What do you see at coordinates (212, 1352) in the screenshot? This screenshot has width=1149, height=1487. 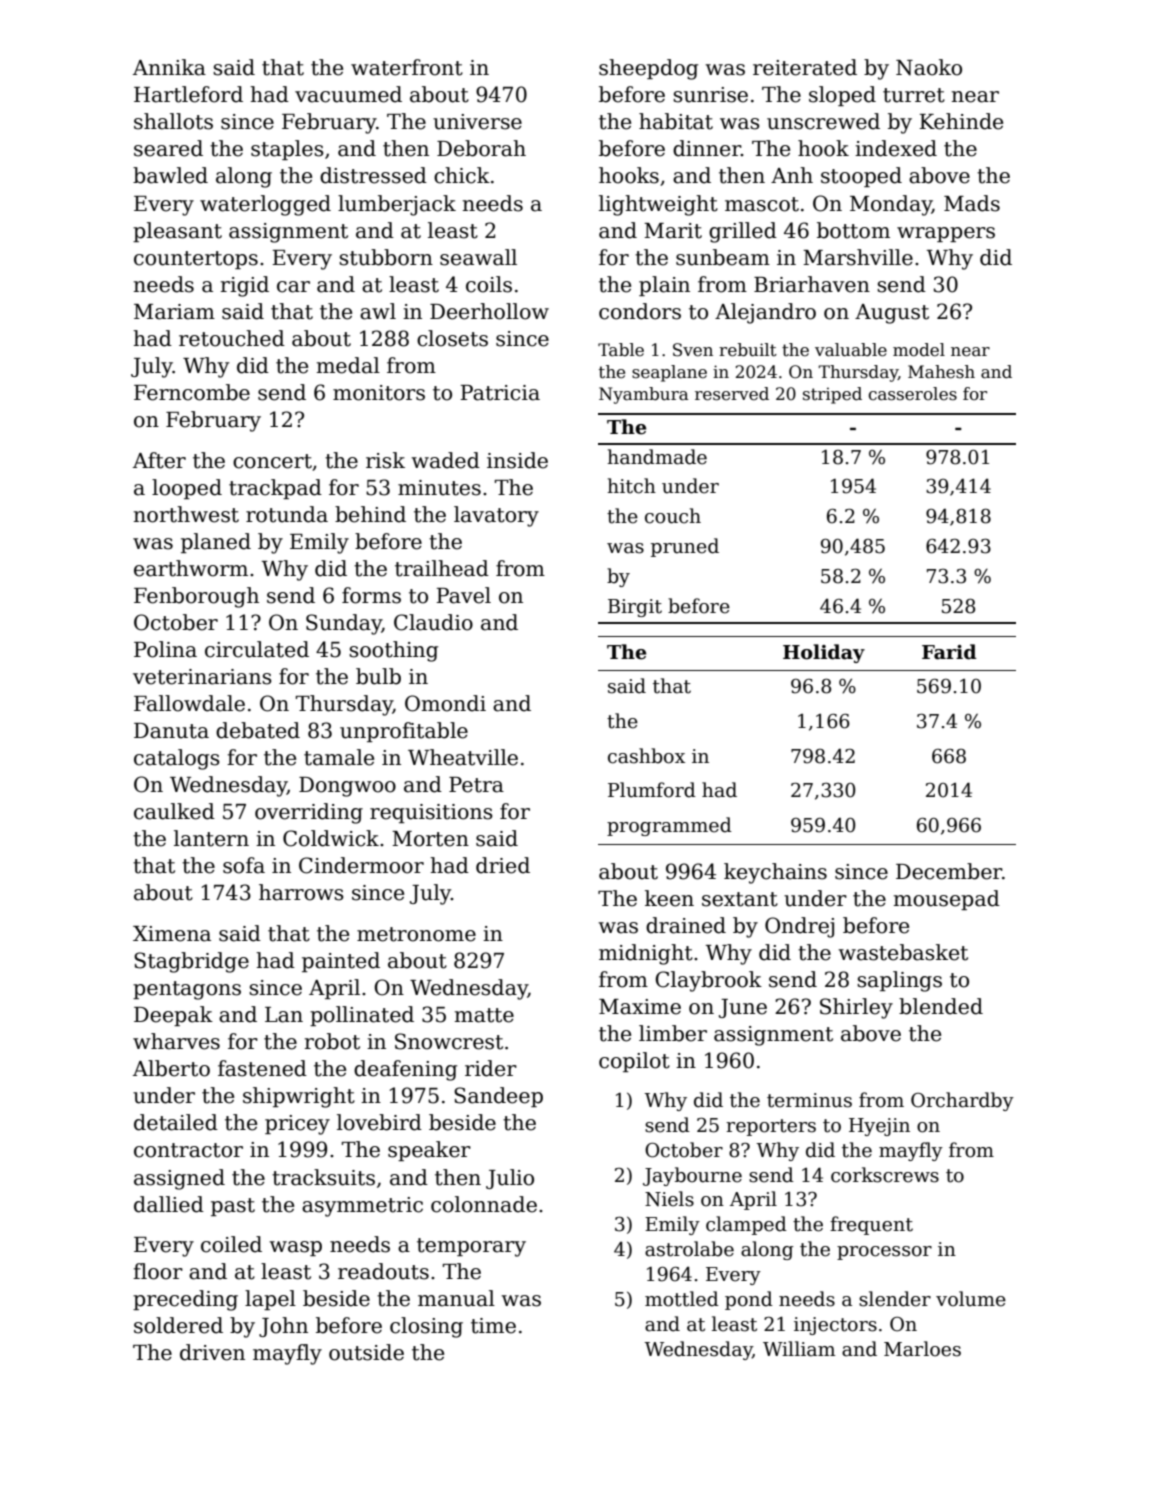 I see `driven` at bounding box center [212, 1352].
